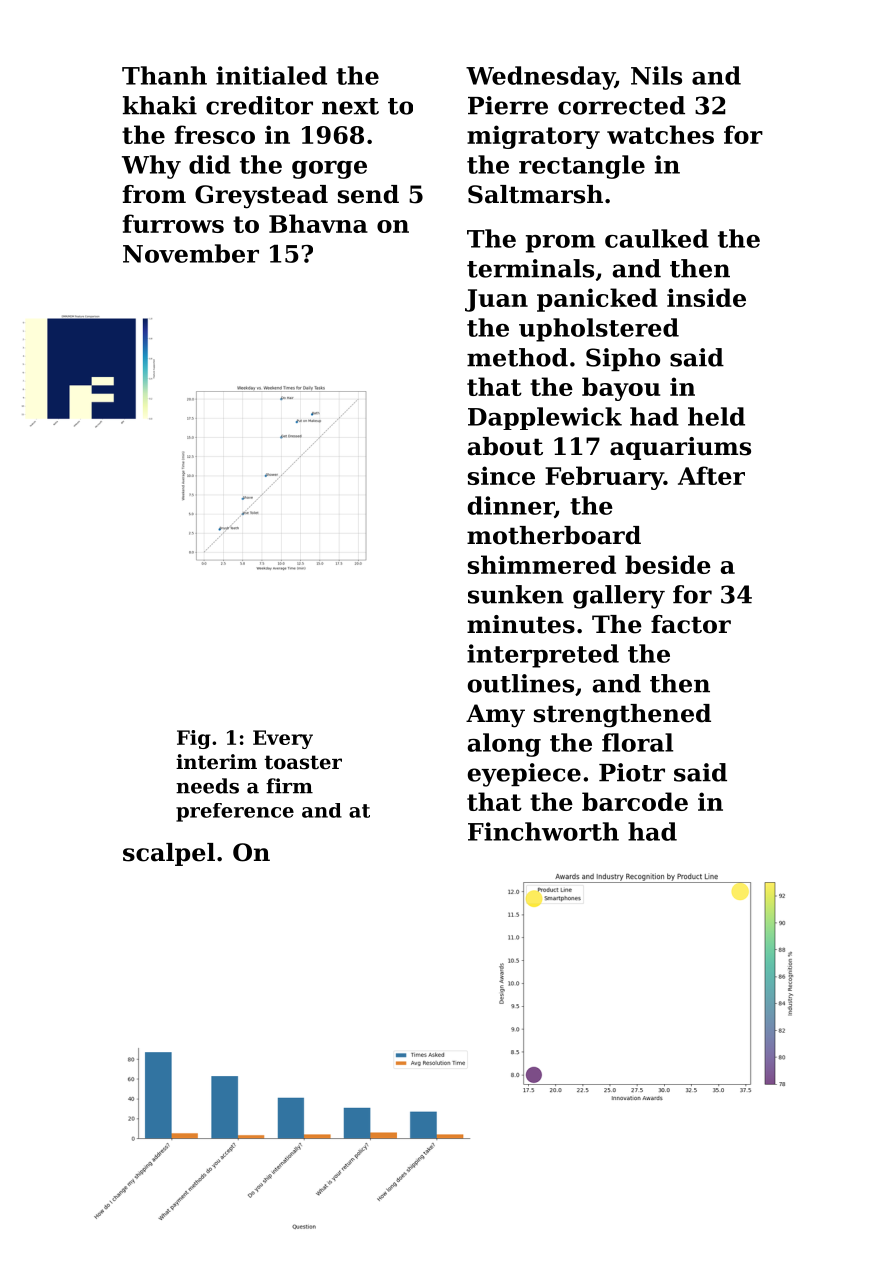  Describe the element at coordinates (215, 134) in the screenshot. I see `fresco` at that location.
